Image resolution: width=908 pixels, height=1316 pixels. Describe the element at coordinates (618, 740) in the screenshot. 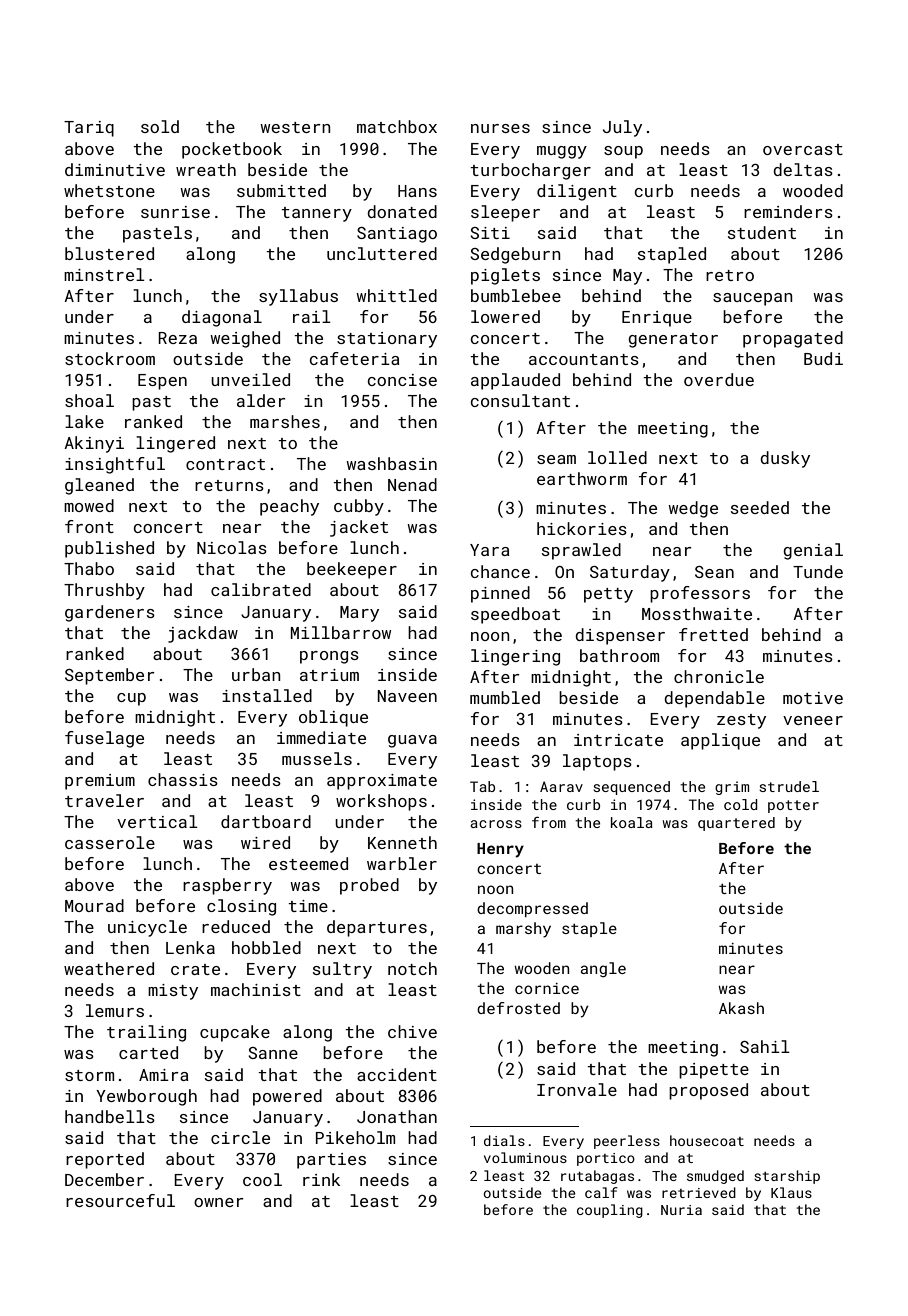

I see `intricate` at that location.
